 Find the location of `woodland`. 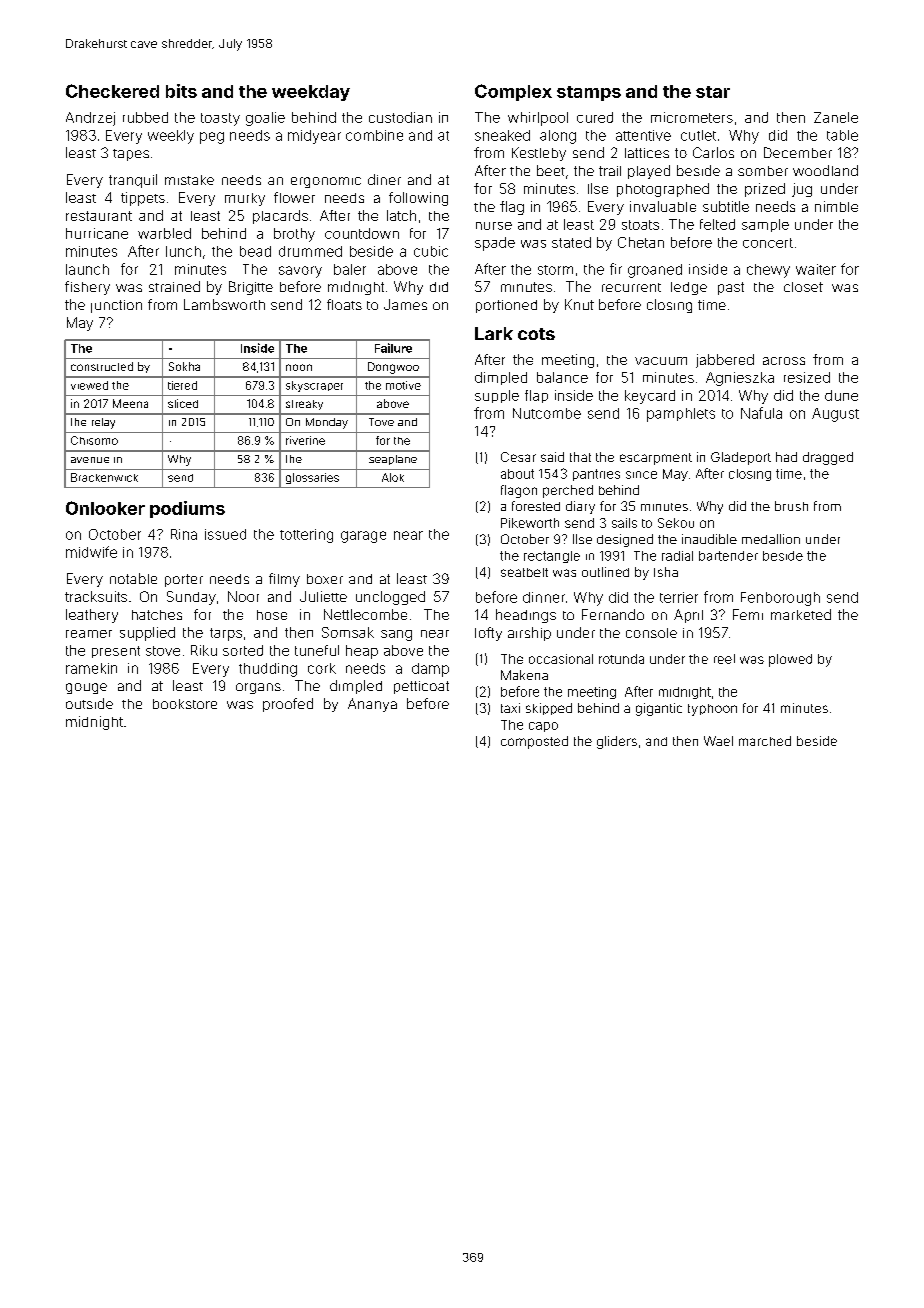

woodland is located at coordinates (825, 170).
